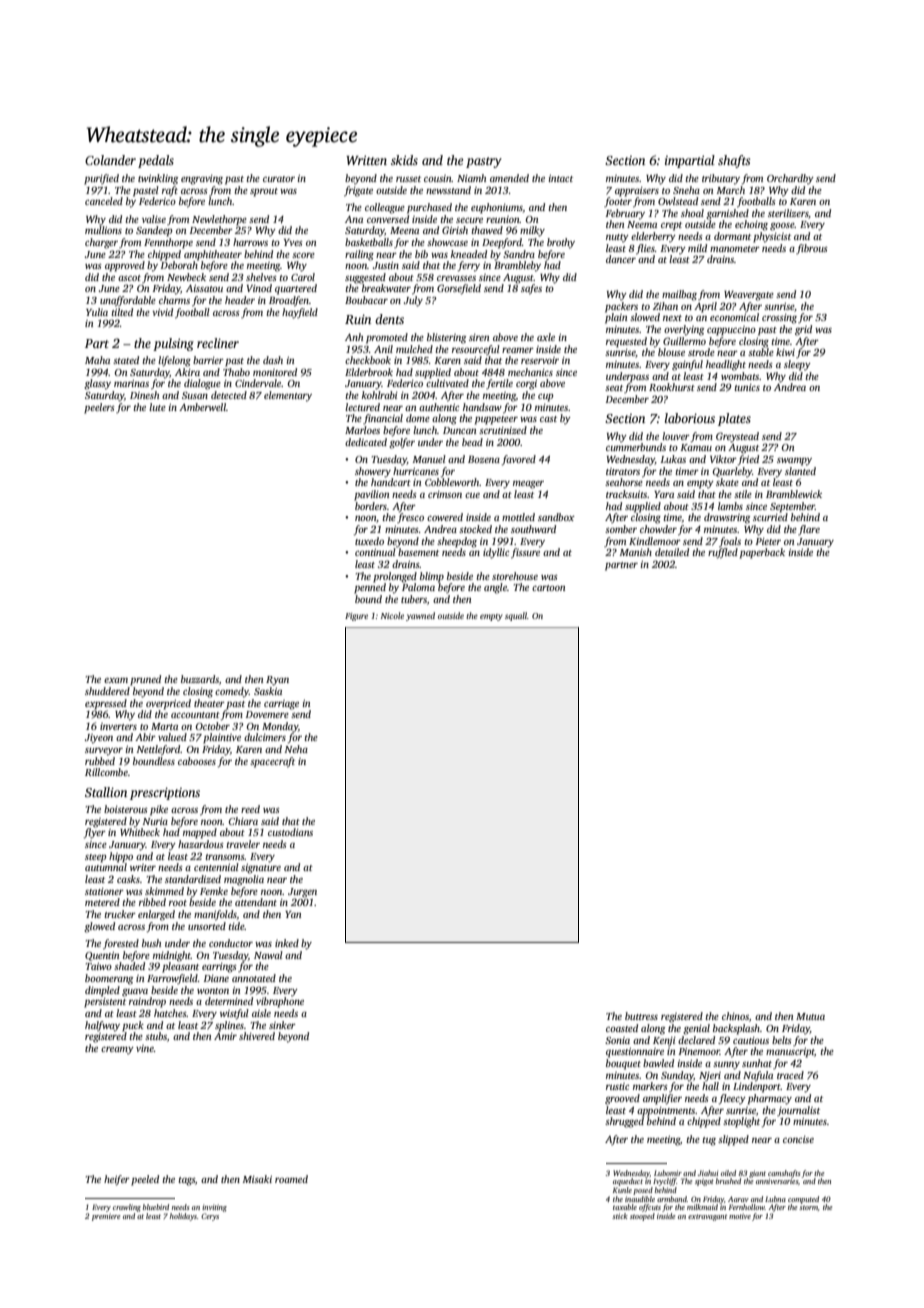  I want to click on Amir, so click(225, 1036).
